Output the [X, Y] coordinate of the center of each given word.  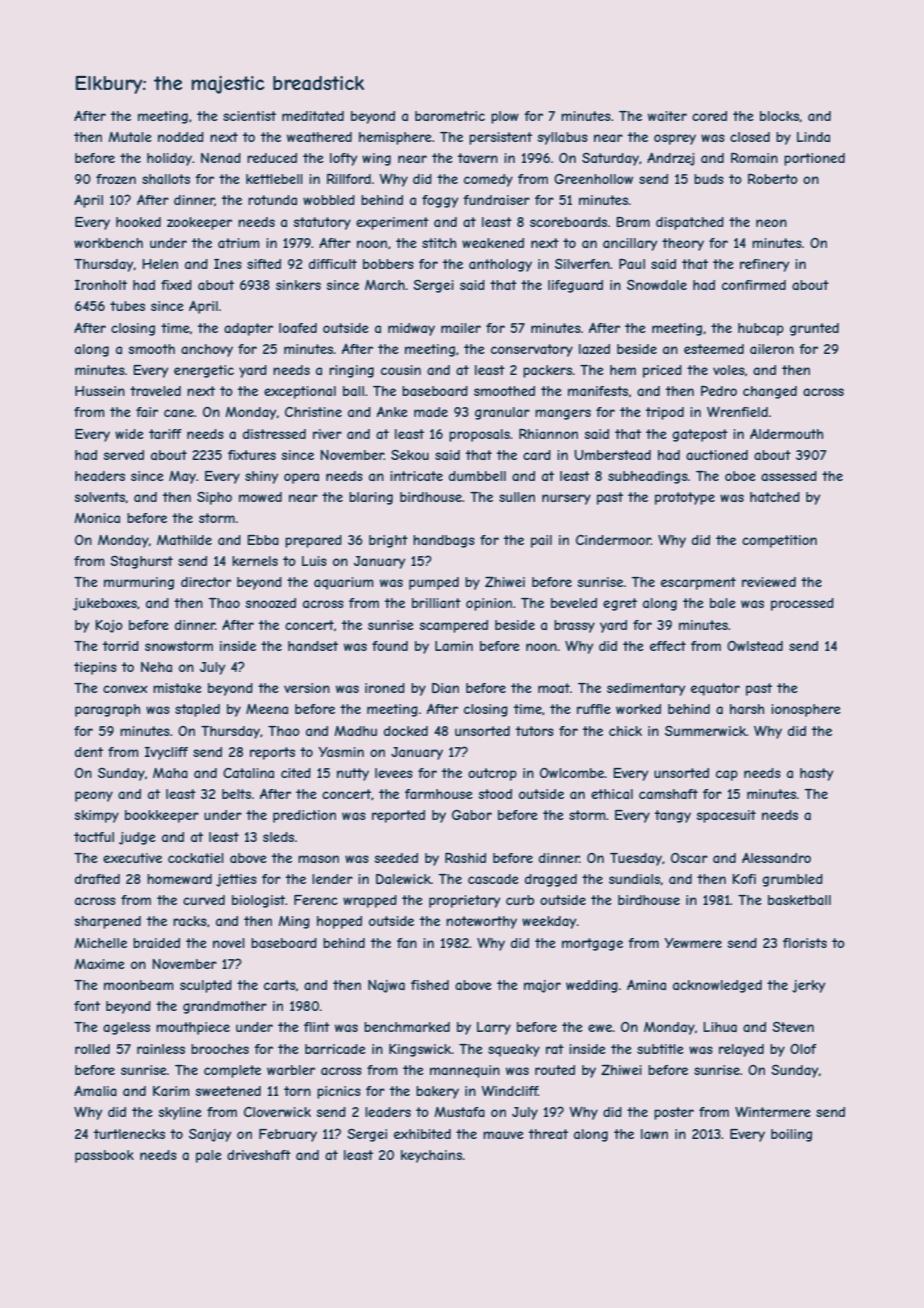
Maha [170, 773]
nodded [181, 137]
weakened [493, 243]
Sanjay [210, 1135]
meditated [313, 116]
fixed [176, 285]
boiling [791, 1135]
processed [802, 604]
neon [771, 223]
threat [548, 1134]
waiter [667, 116]
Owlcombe [572, 773]
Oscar [689, 858]
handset [313, 646]
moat [554, 688]
